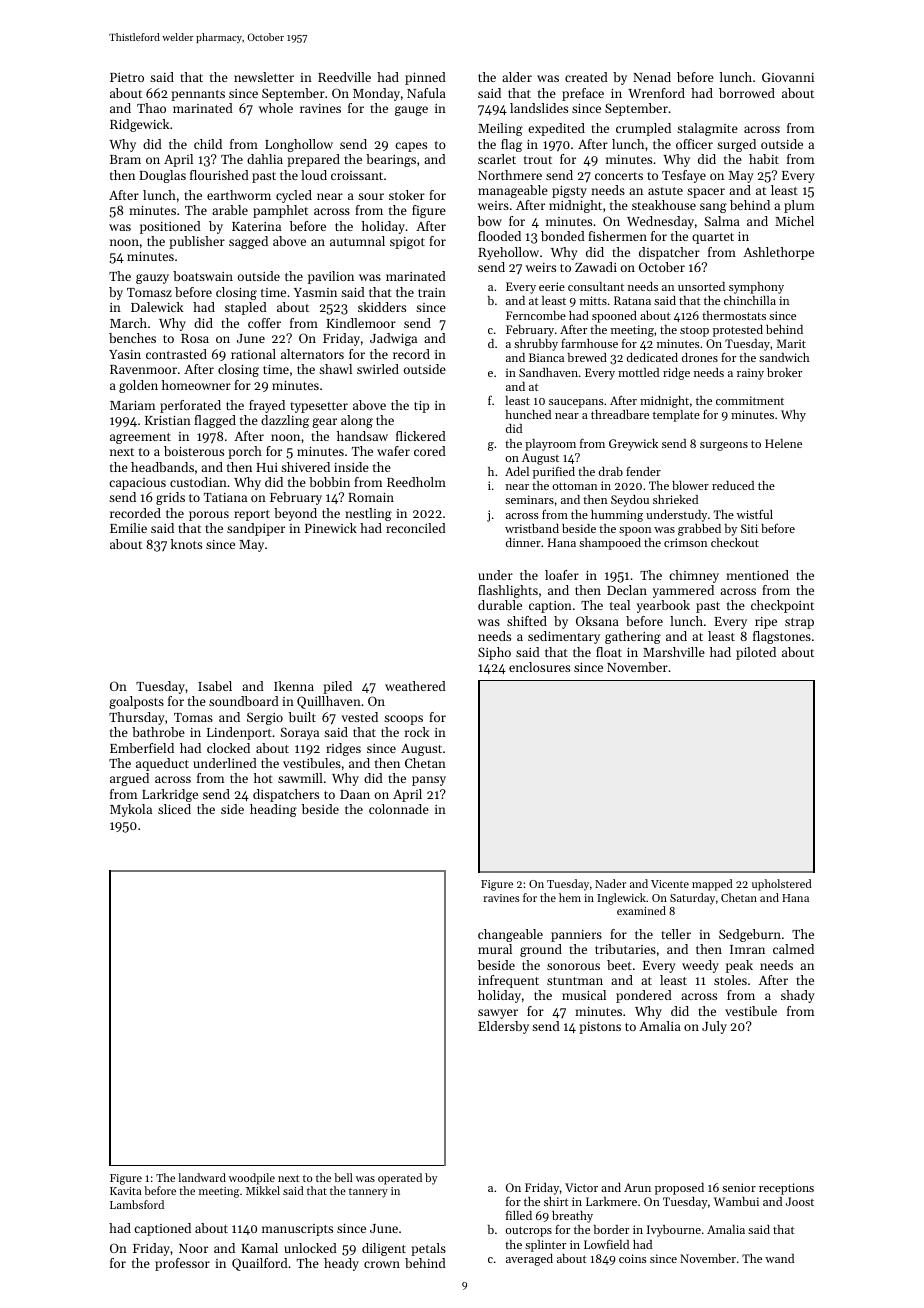  I want to click on unsorted, so click(701, 286).
